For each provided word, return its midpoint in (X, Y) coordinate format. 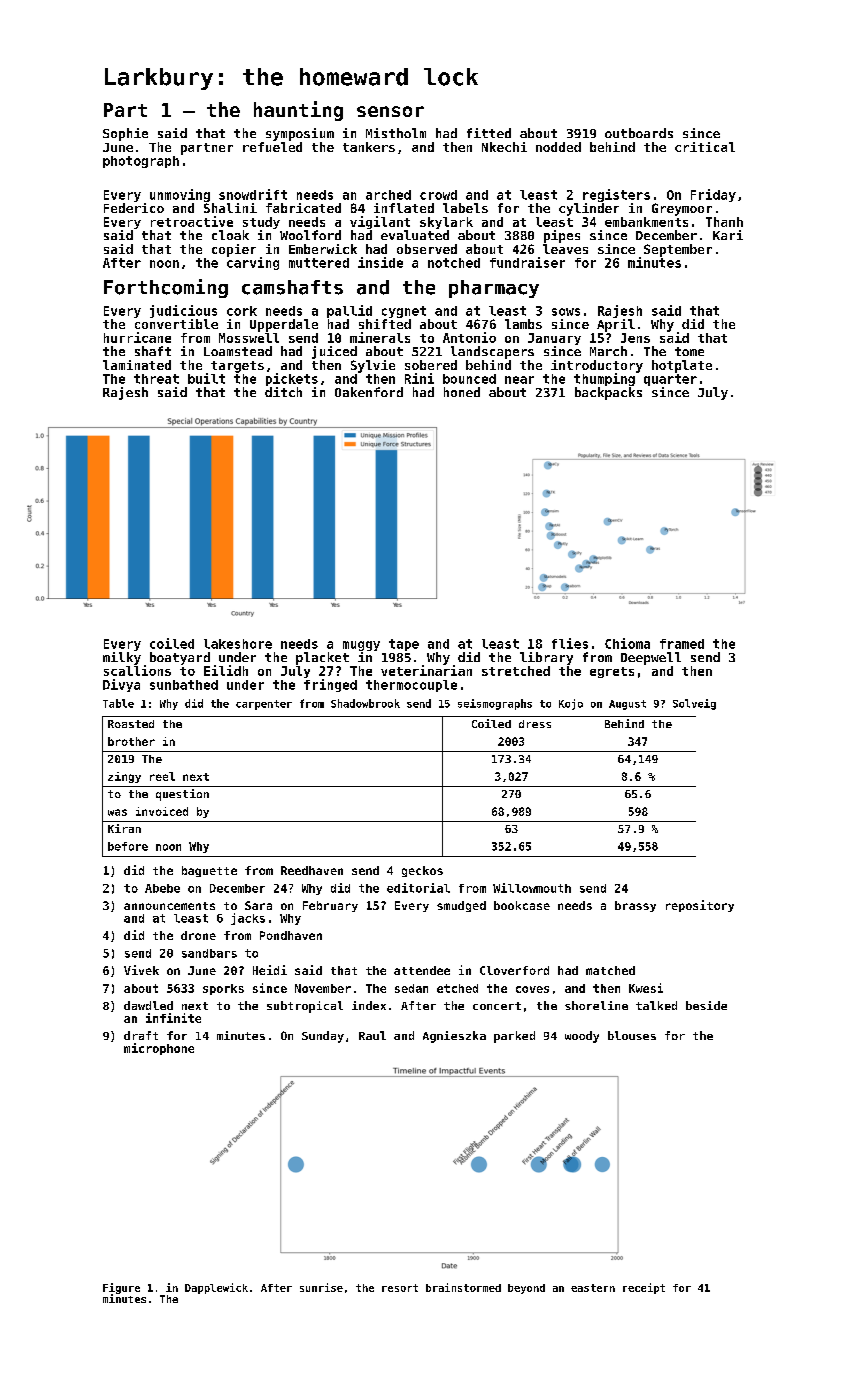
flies (570, 643)
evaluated (415, 235)
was (117, 812)
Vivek (141, 970)
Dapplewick (216, 1288)
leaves (565, 249)
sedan (411, 988)
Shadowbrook (365, 703)
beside (706, 1005)
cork (242, 311)
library (546, 658)
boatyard (180, 658)
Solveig (694, 704)
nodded (558, 147)
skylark (446, 223)
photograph (141, 162)
